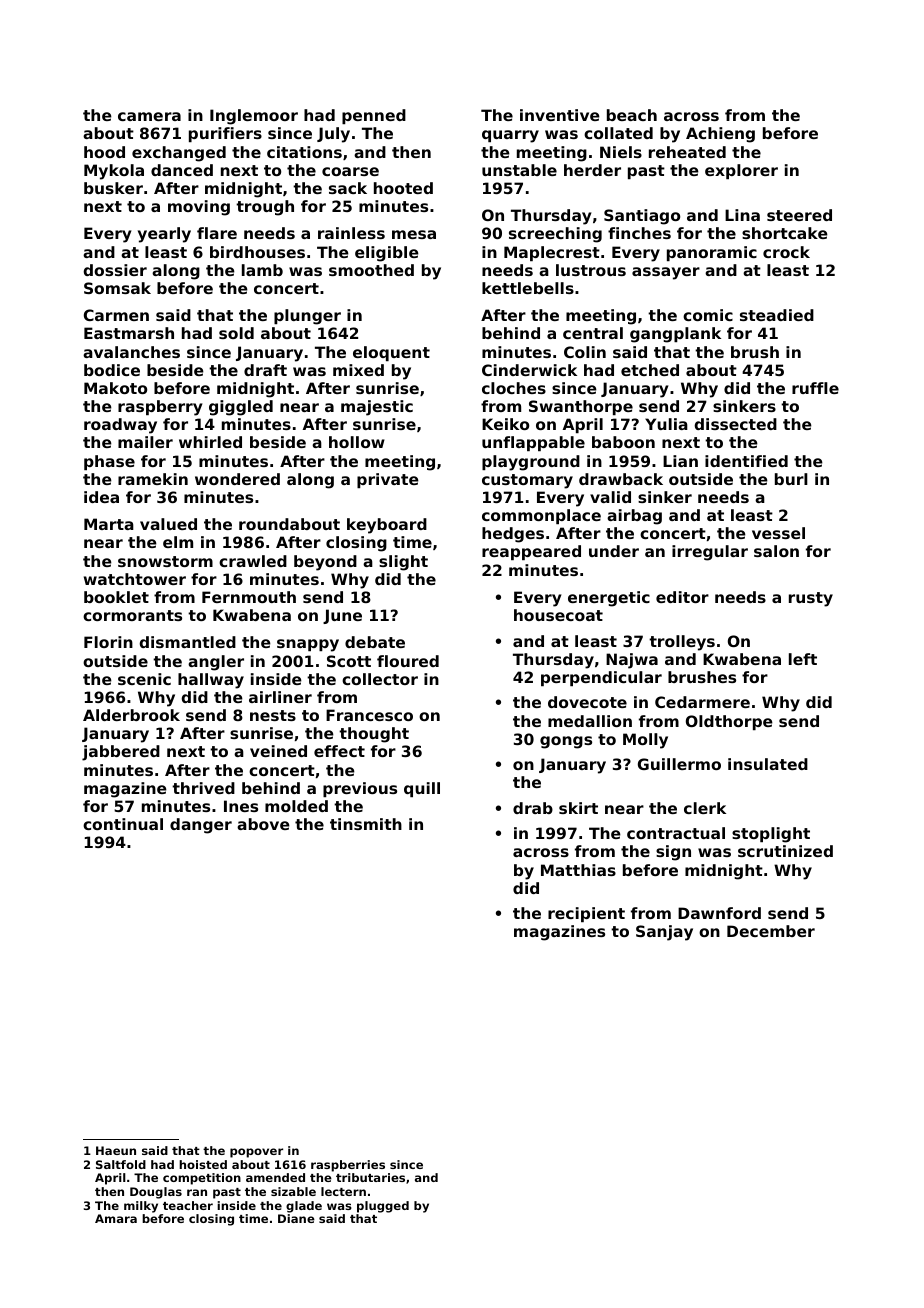 The height and width of the screenshot is (1308, 924). I want to click on wondered, so click(237, 479).
